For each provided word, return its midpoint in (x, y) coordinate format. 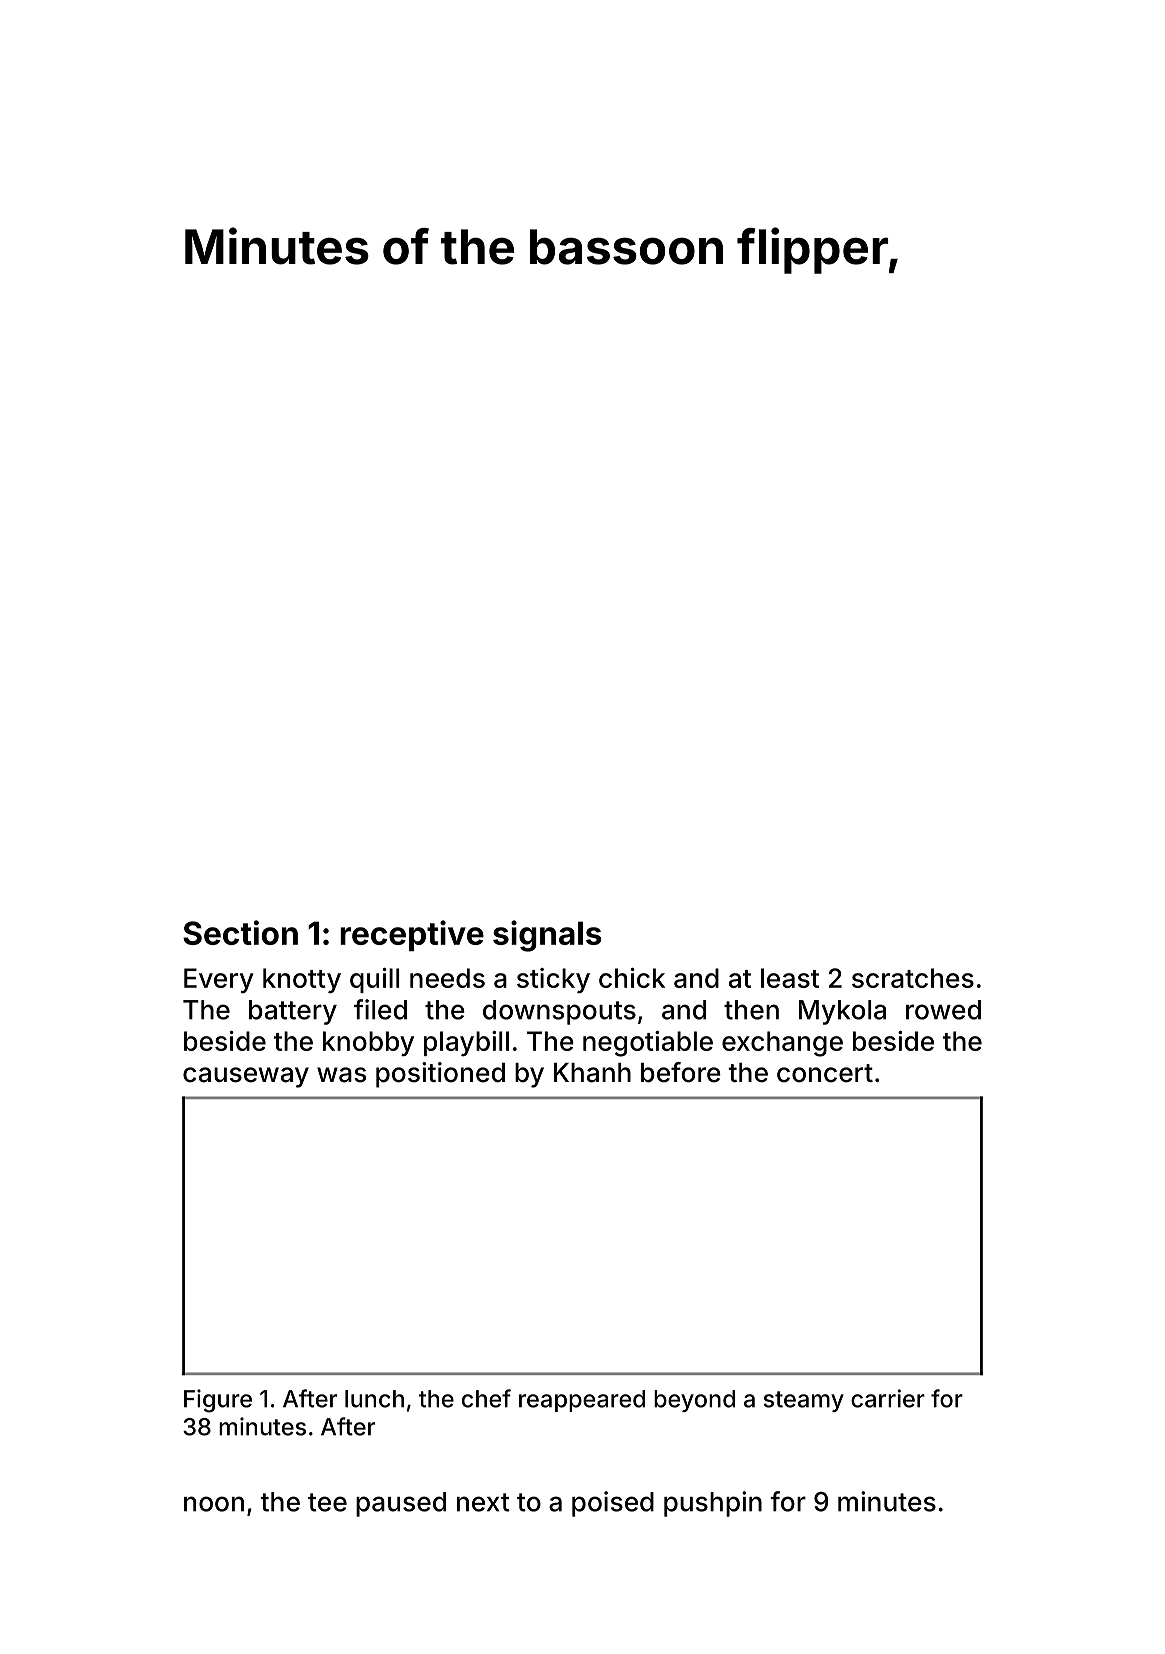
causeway (246, 1077)
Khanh (592, 1073)
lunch (374, 1399)
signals (547, 936)
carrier (888, 1398)
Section (240, 932)
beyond (694, 1401)
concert (825, 1073)
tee (327, 1502)
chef (486, 1398)
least (790, 978)
